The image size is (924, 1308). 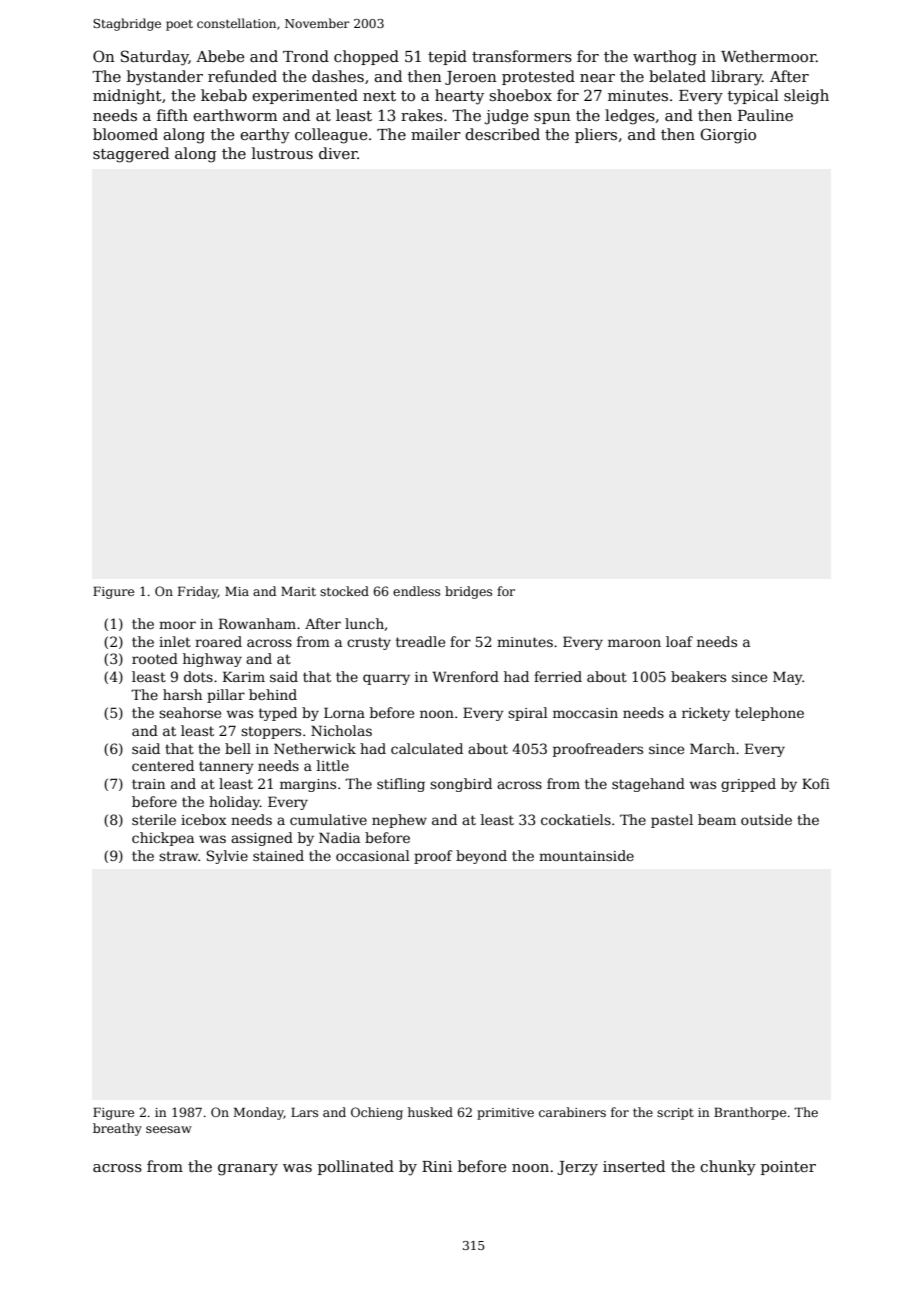 What do you see at coordinates (679, 641) in the screenshot?
I see `loaf` at bounding box center [679, 641].
